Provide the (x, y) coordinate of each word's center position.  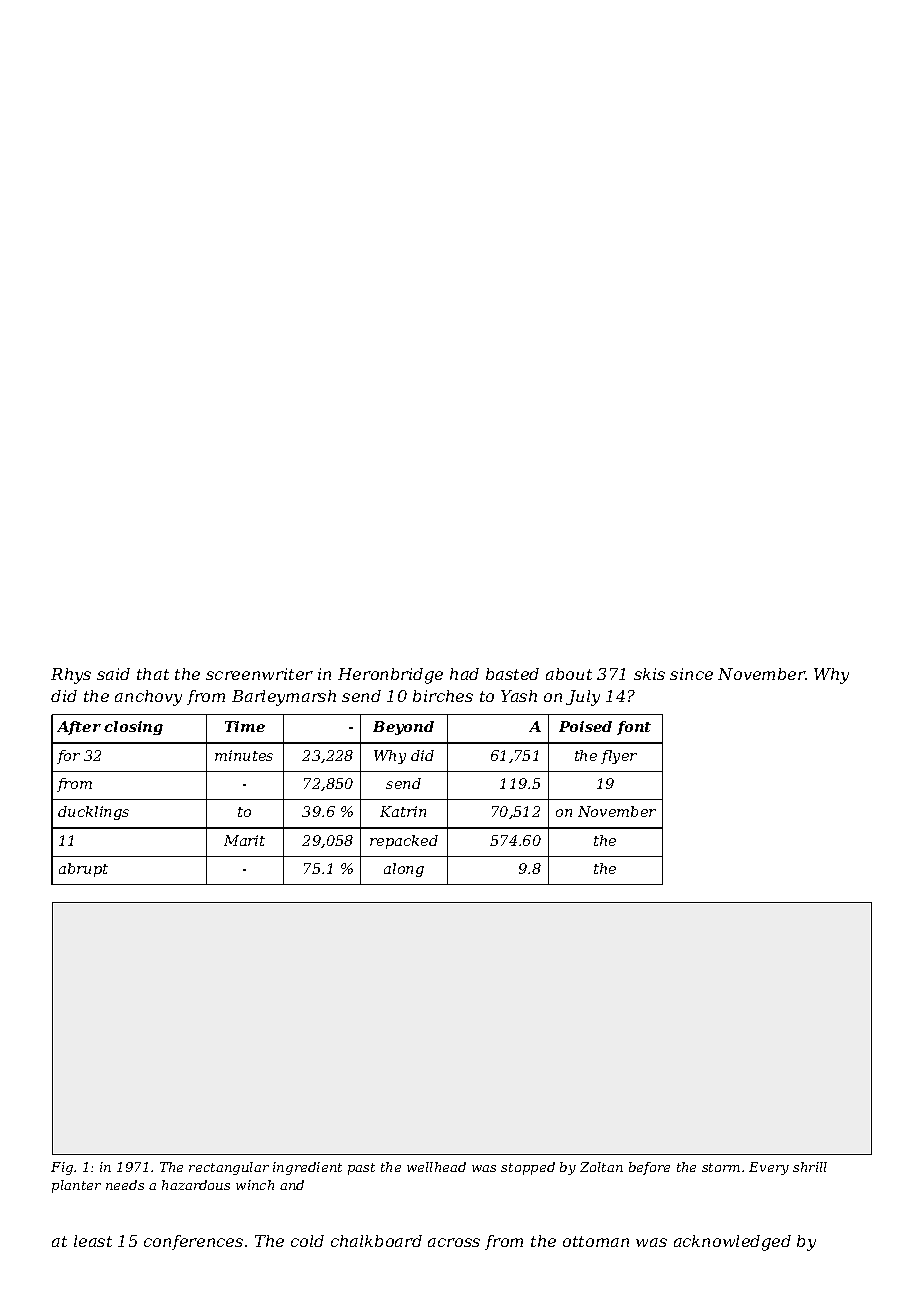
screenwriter (259, 674)
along (404, 870)
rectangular (229, 1168)
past (361, 1169)
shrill (810, 1167)
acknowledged (732, 1243)
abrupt (83, 870)
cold (307, 1241)
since (691, 674)
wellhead (436, 1167)
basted (512, 674)
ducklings (93, 813)
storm (721, 1167)
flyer (619, 757)
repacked (404, 842)
